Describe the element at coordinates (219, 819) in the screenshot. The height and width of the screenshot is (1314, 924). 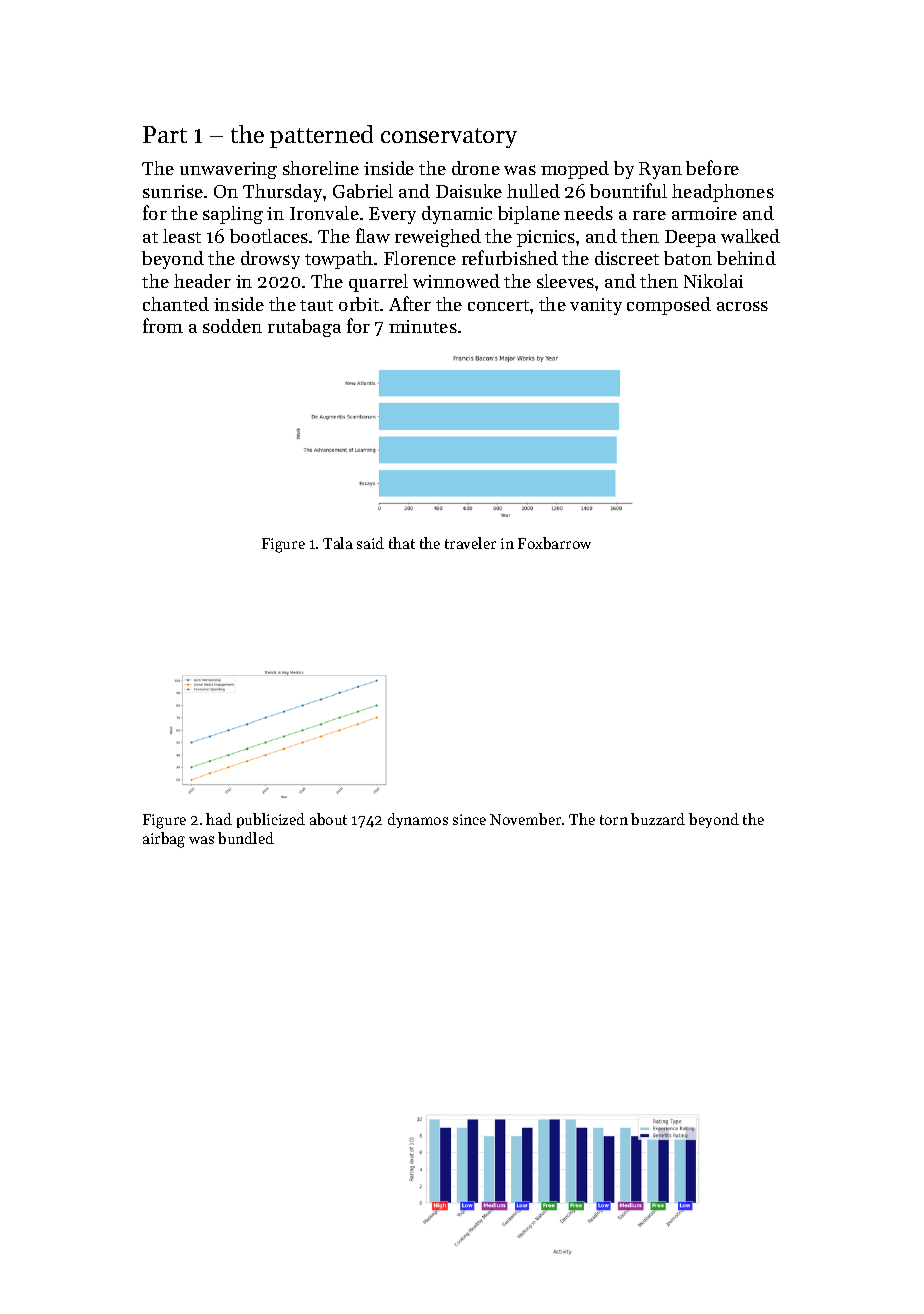
I see `had` at that location.
